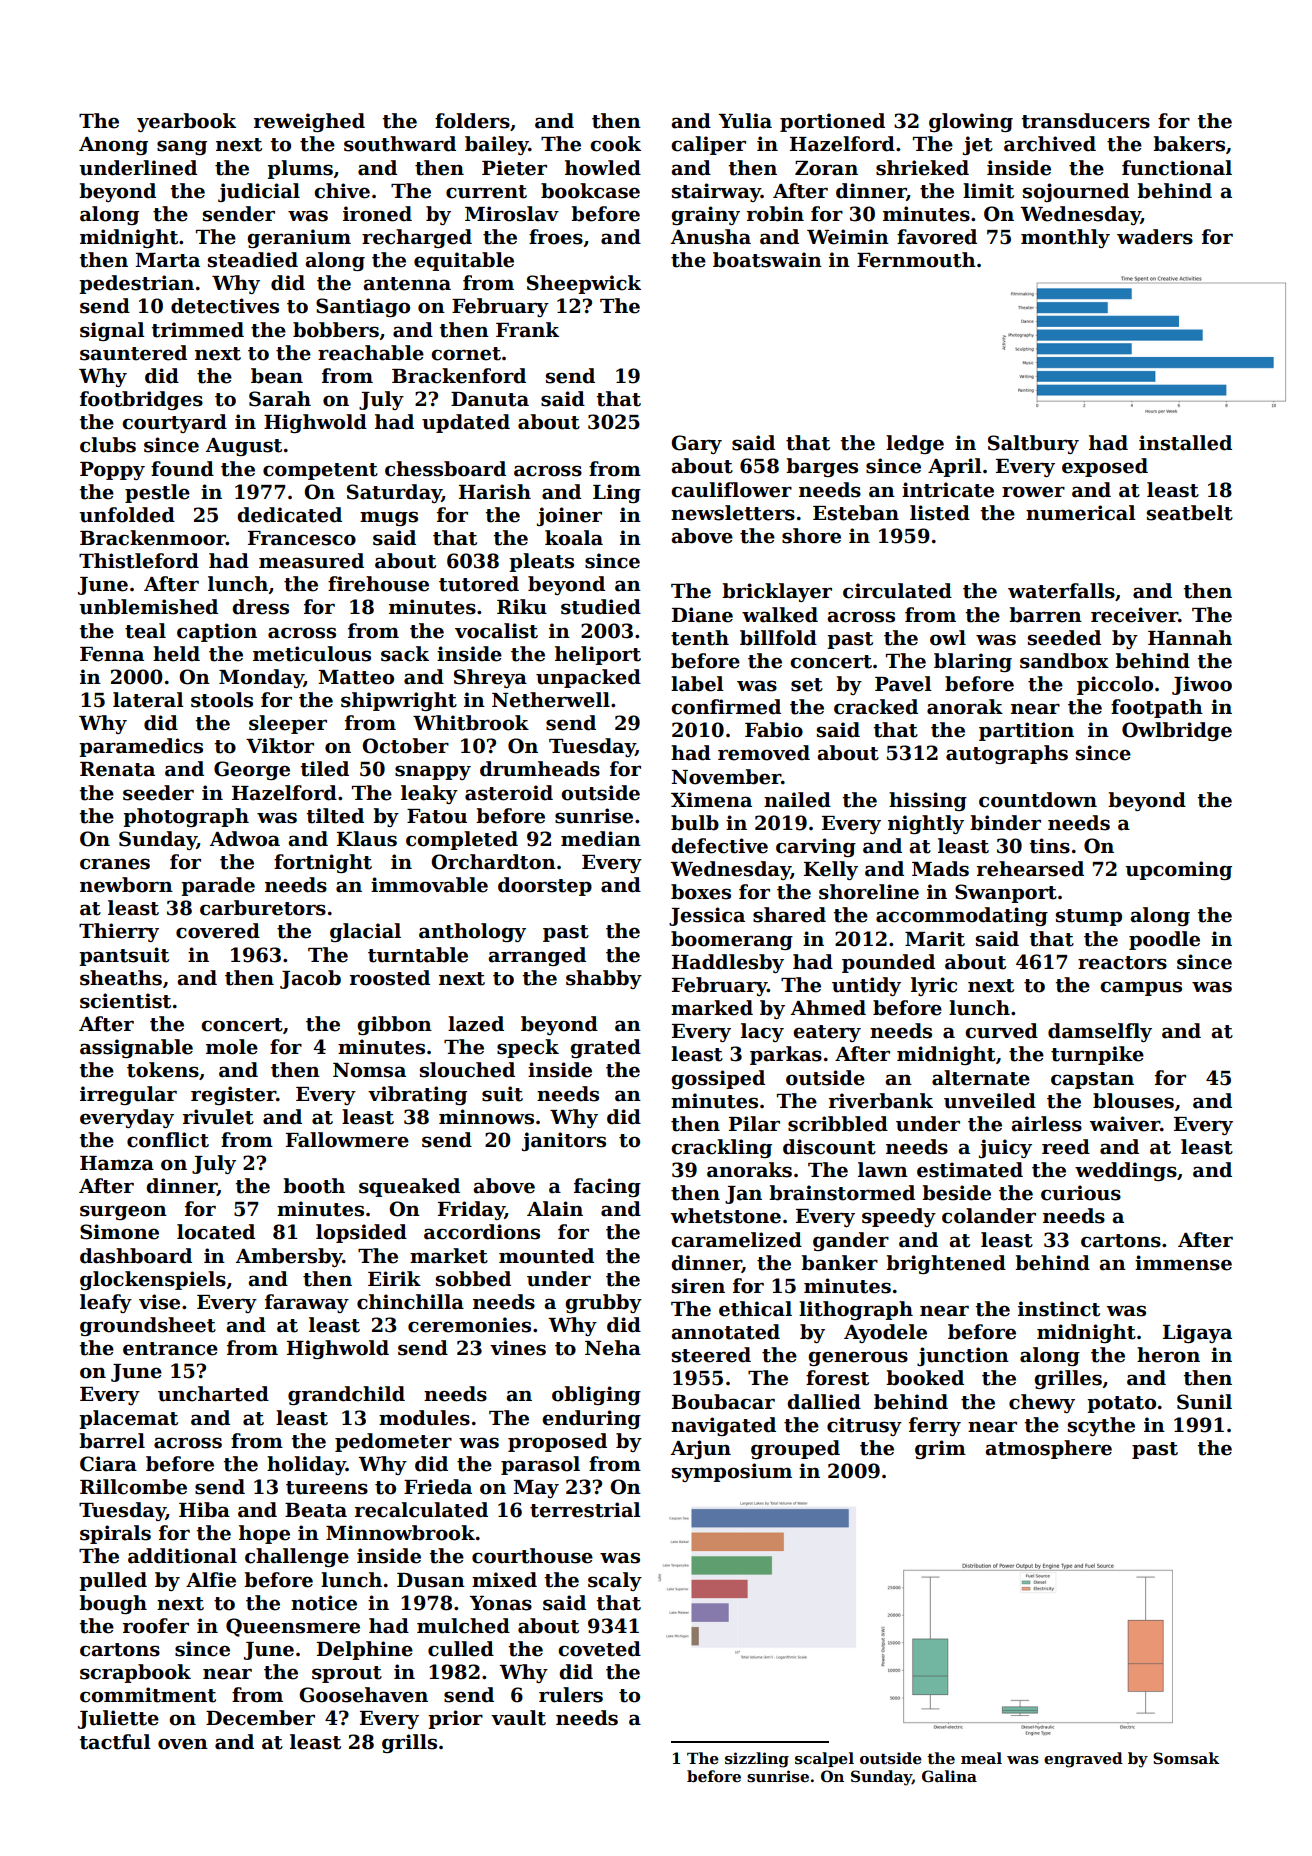 This screenshot has height=1856, width=1312. Describe the element at coordinates (1185, 443) in the screenshot. I see `installed` at that location.
